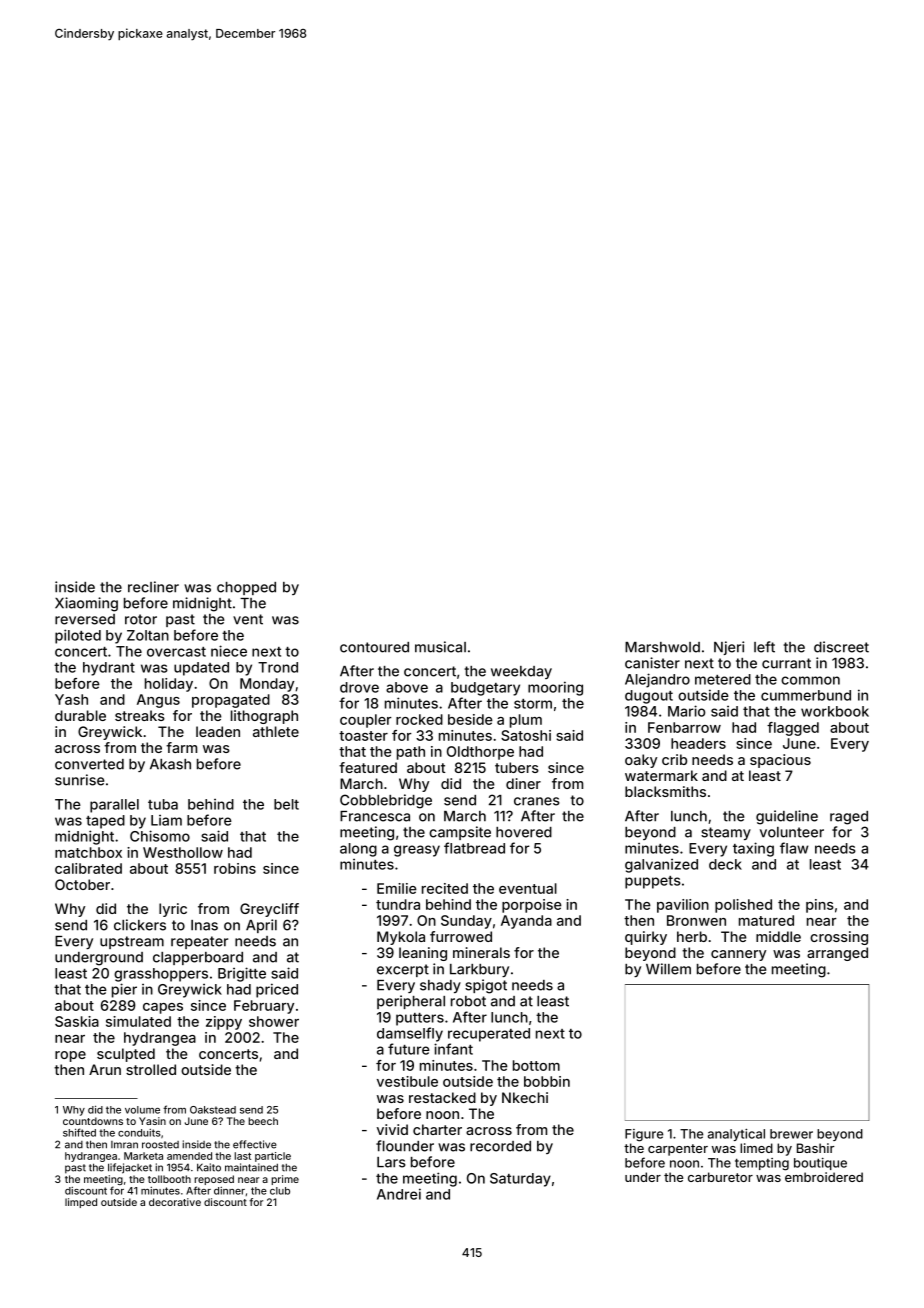  What do you see at coordinates (274, 1021) in the screenshot?
I see `shower` at bounding box center [274, 1021].
